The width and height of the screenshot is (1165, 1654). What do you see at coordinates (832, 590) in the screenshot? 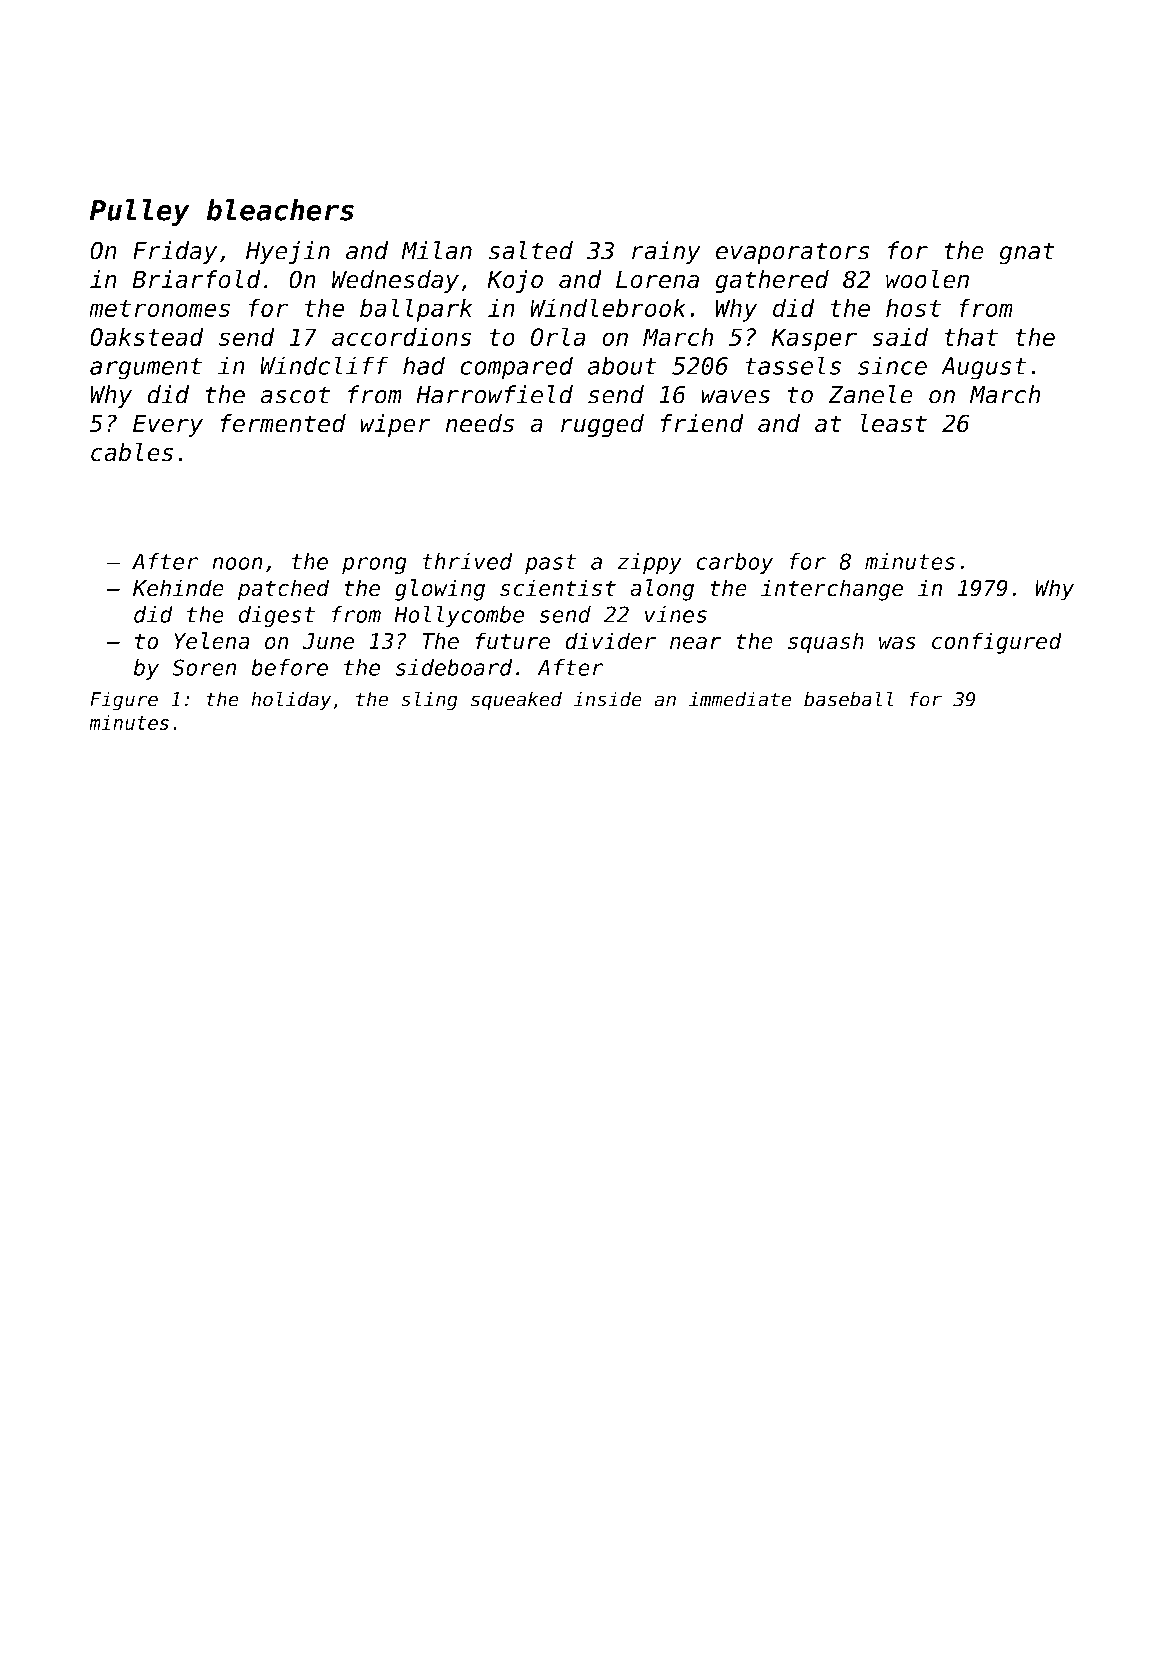
I see `interchange` at bounding box center [832, 590].
